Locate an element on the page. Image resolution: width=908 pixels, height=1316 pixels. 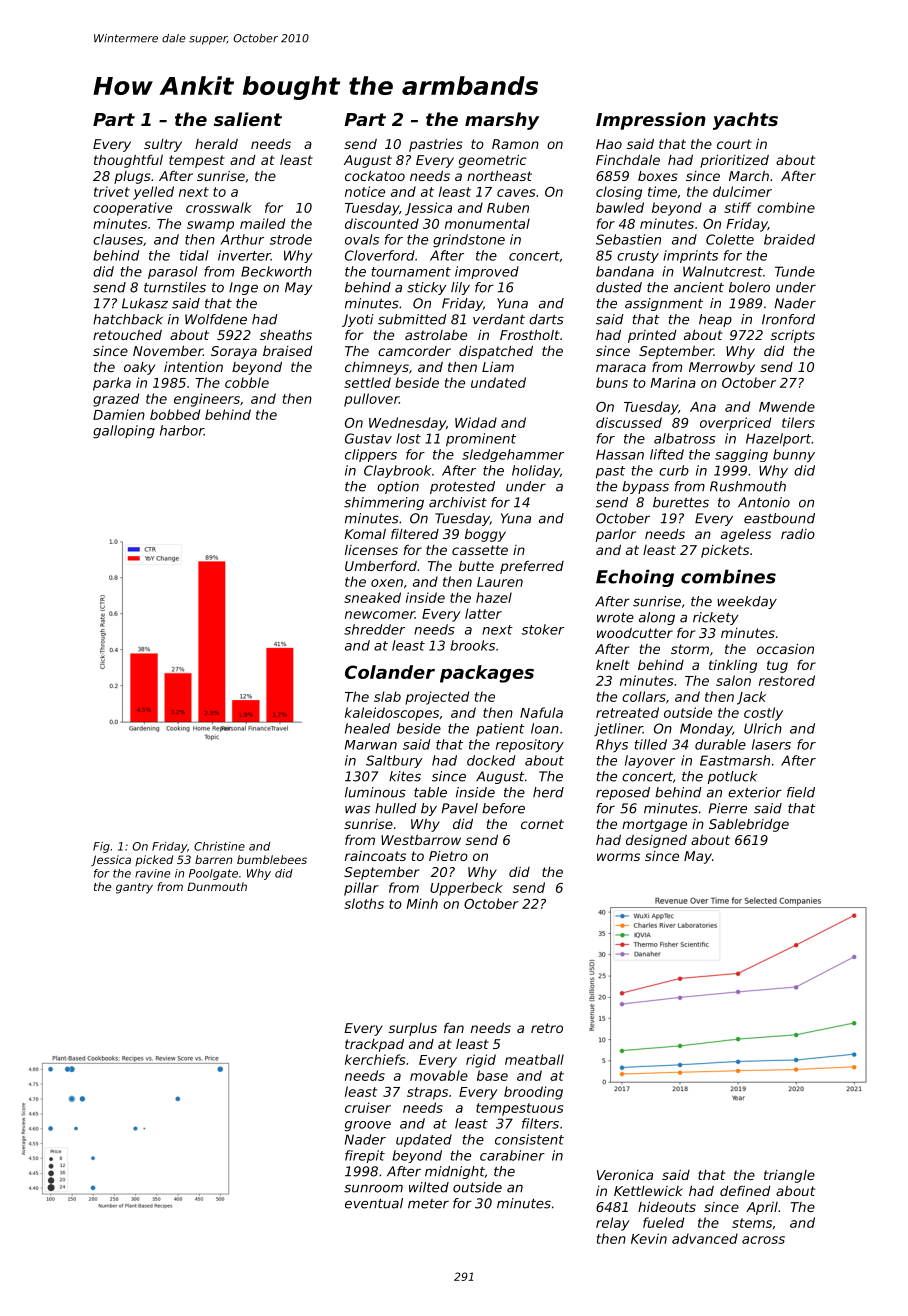
luminous is located at coordinates (375, 792).
